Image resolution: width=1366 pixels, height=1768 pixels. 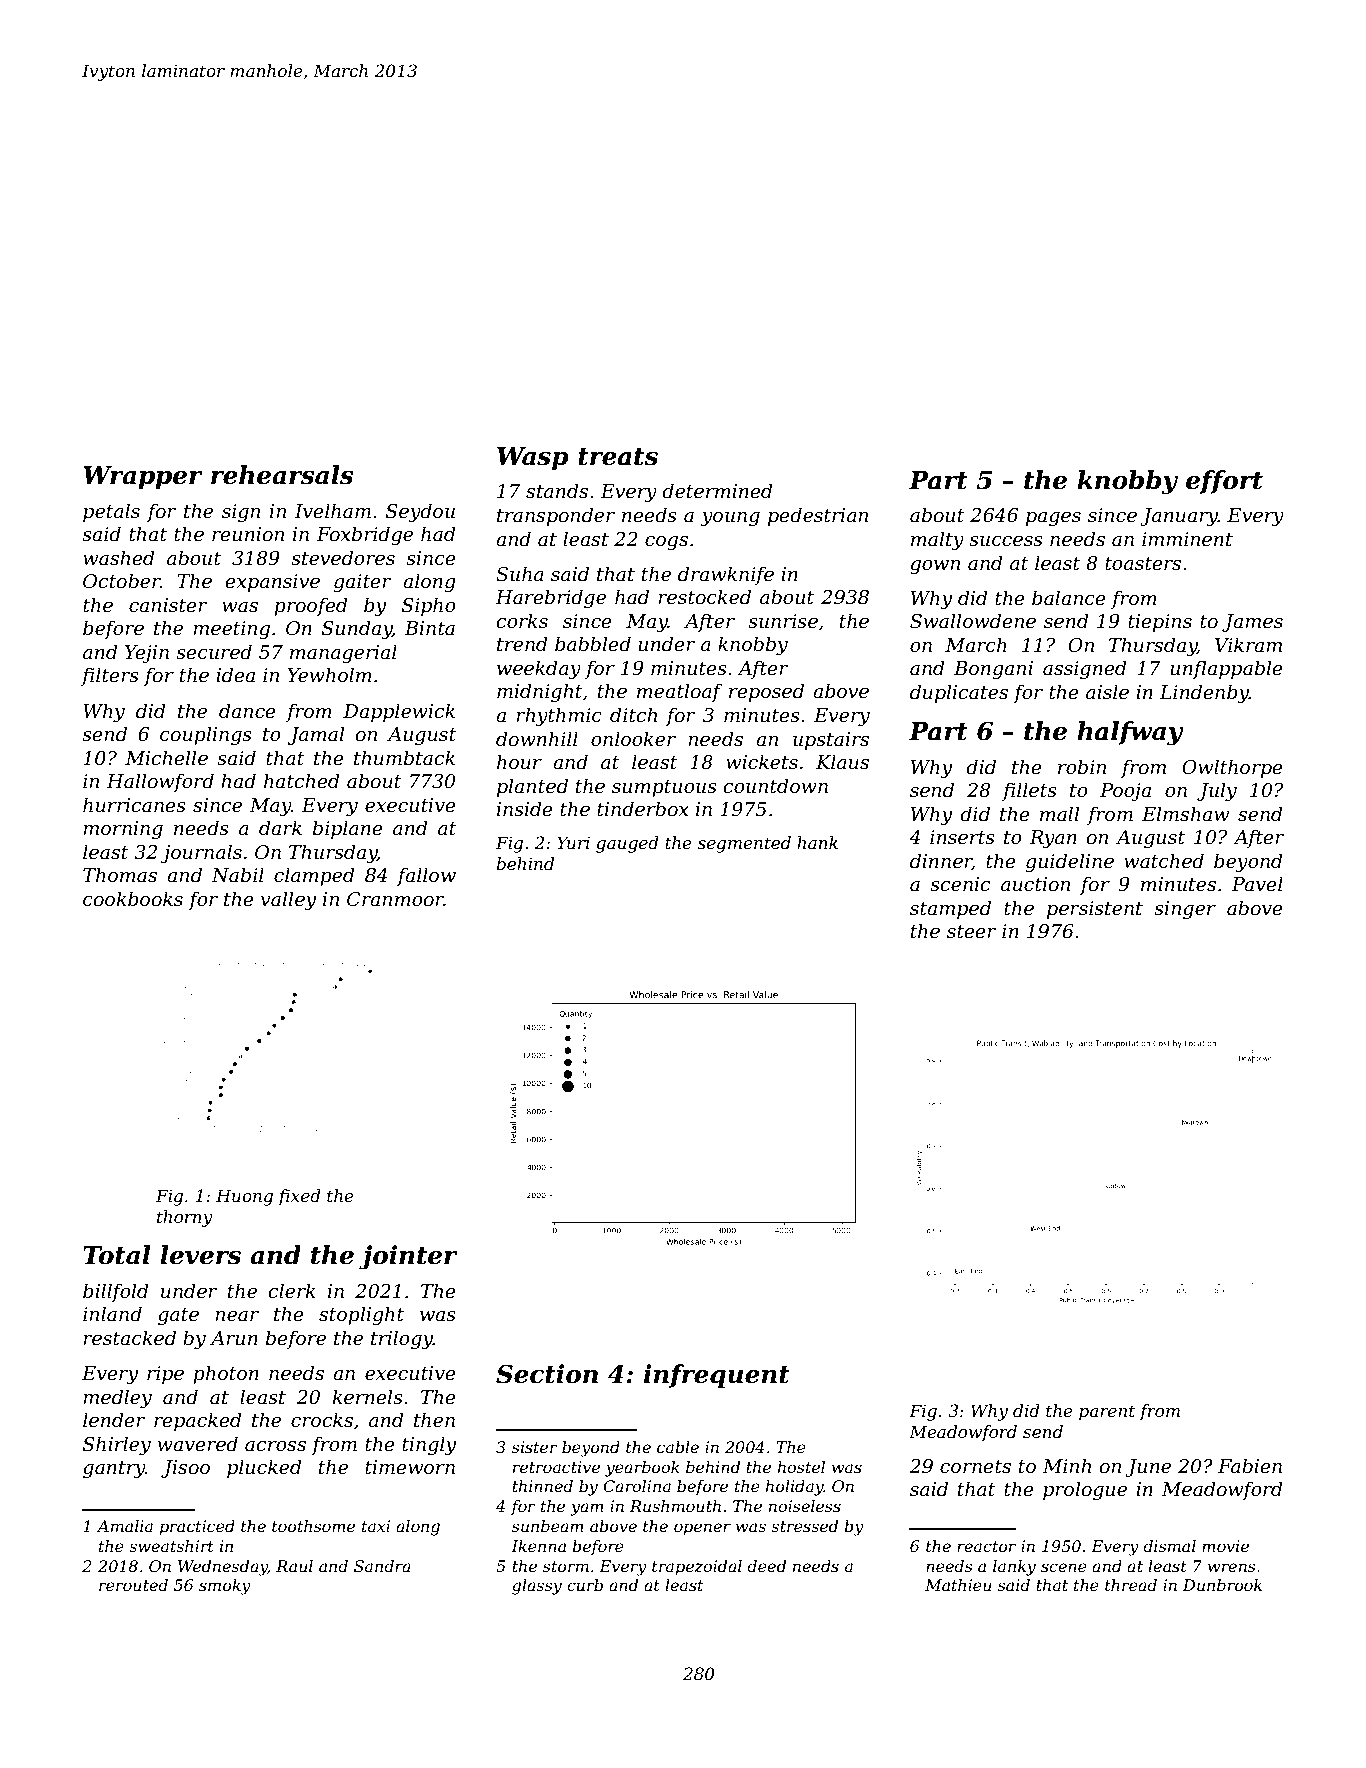 What do you see at coordinates (1130, 733) in the image?
I see `halfway` at bounding box center [1130, 733].
